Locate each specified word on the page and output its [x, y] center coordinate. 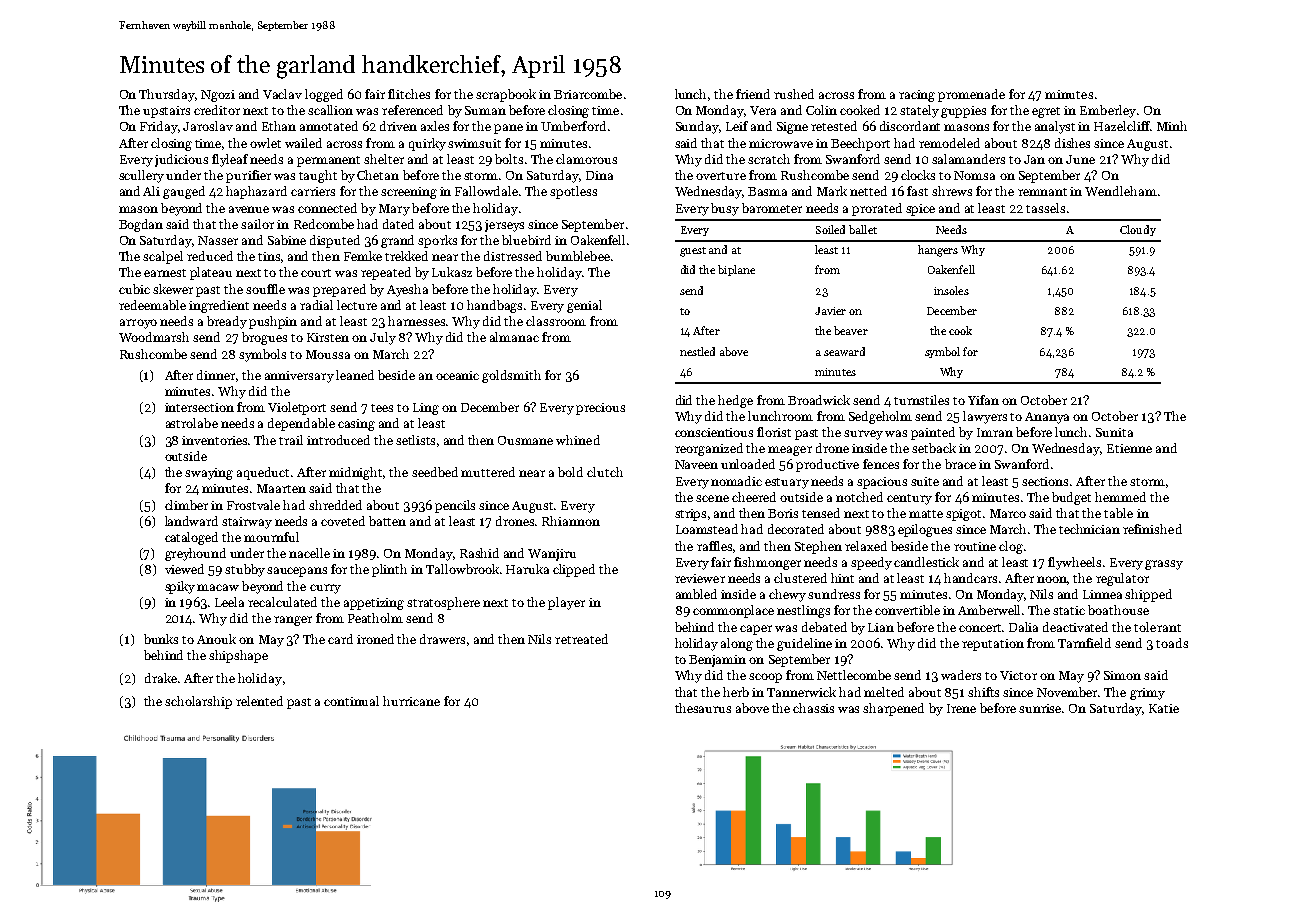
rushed [794, 94]
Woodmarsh [154, 337]
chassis [813, 708]
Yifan [983, 400]
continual [351, 701]
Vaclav [282, 94]
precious [600, 409]
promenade [971, 95]
